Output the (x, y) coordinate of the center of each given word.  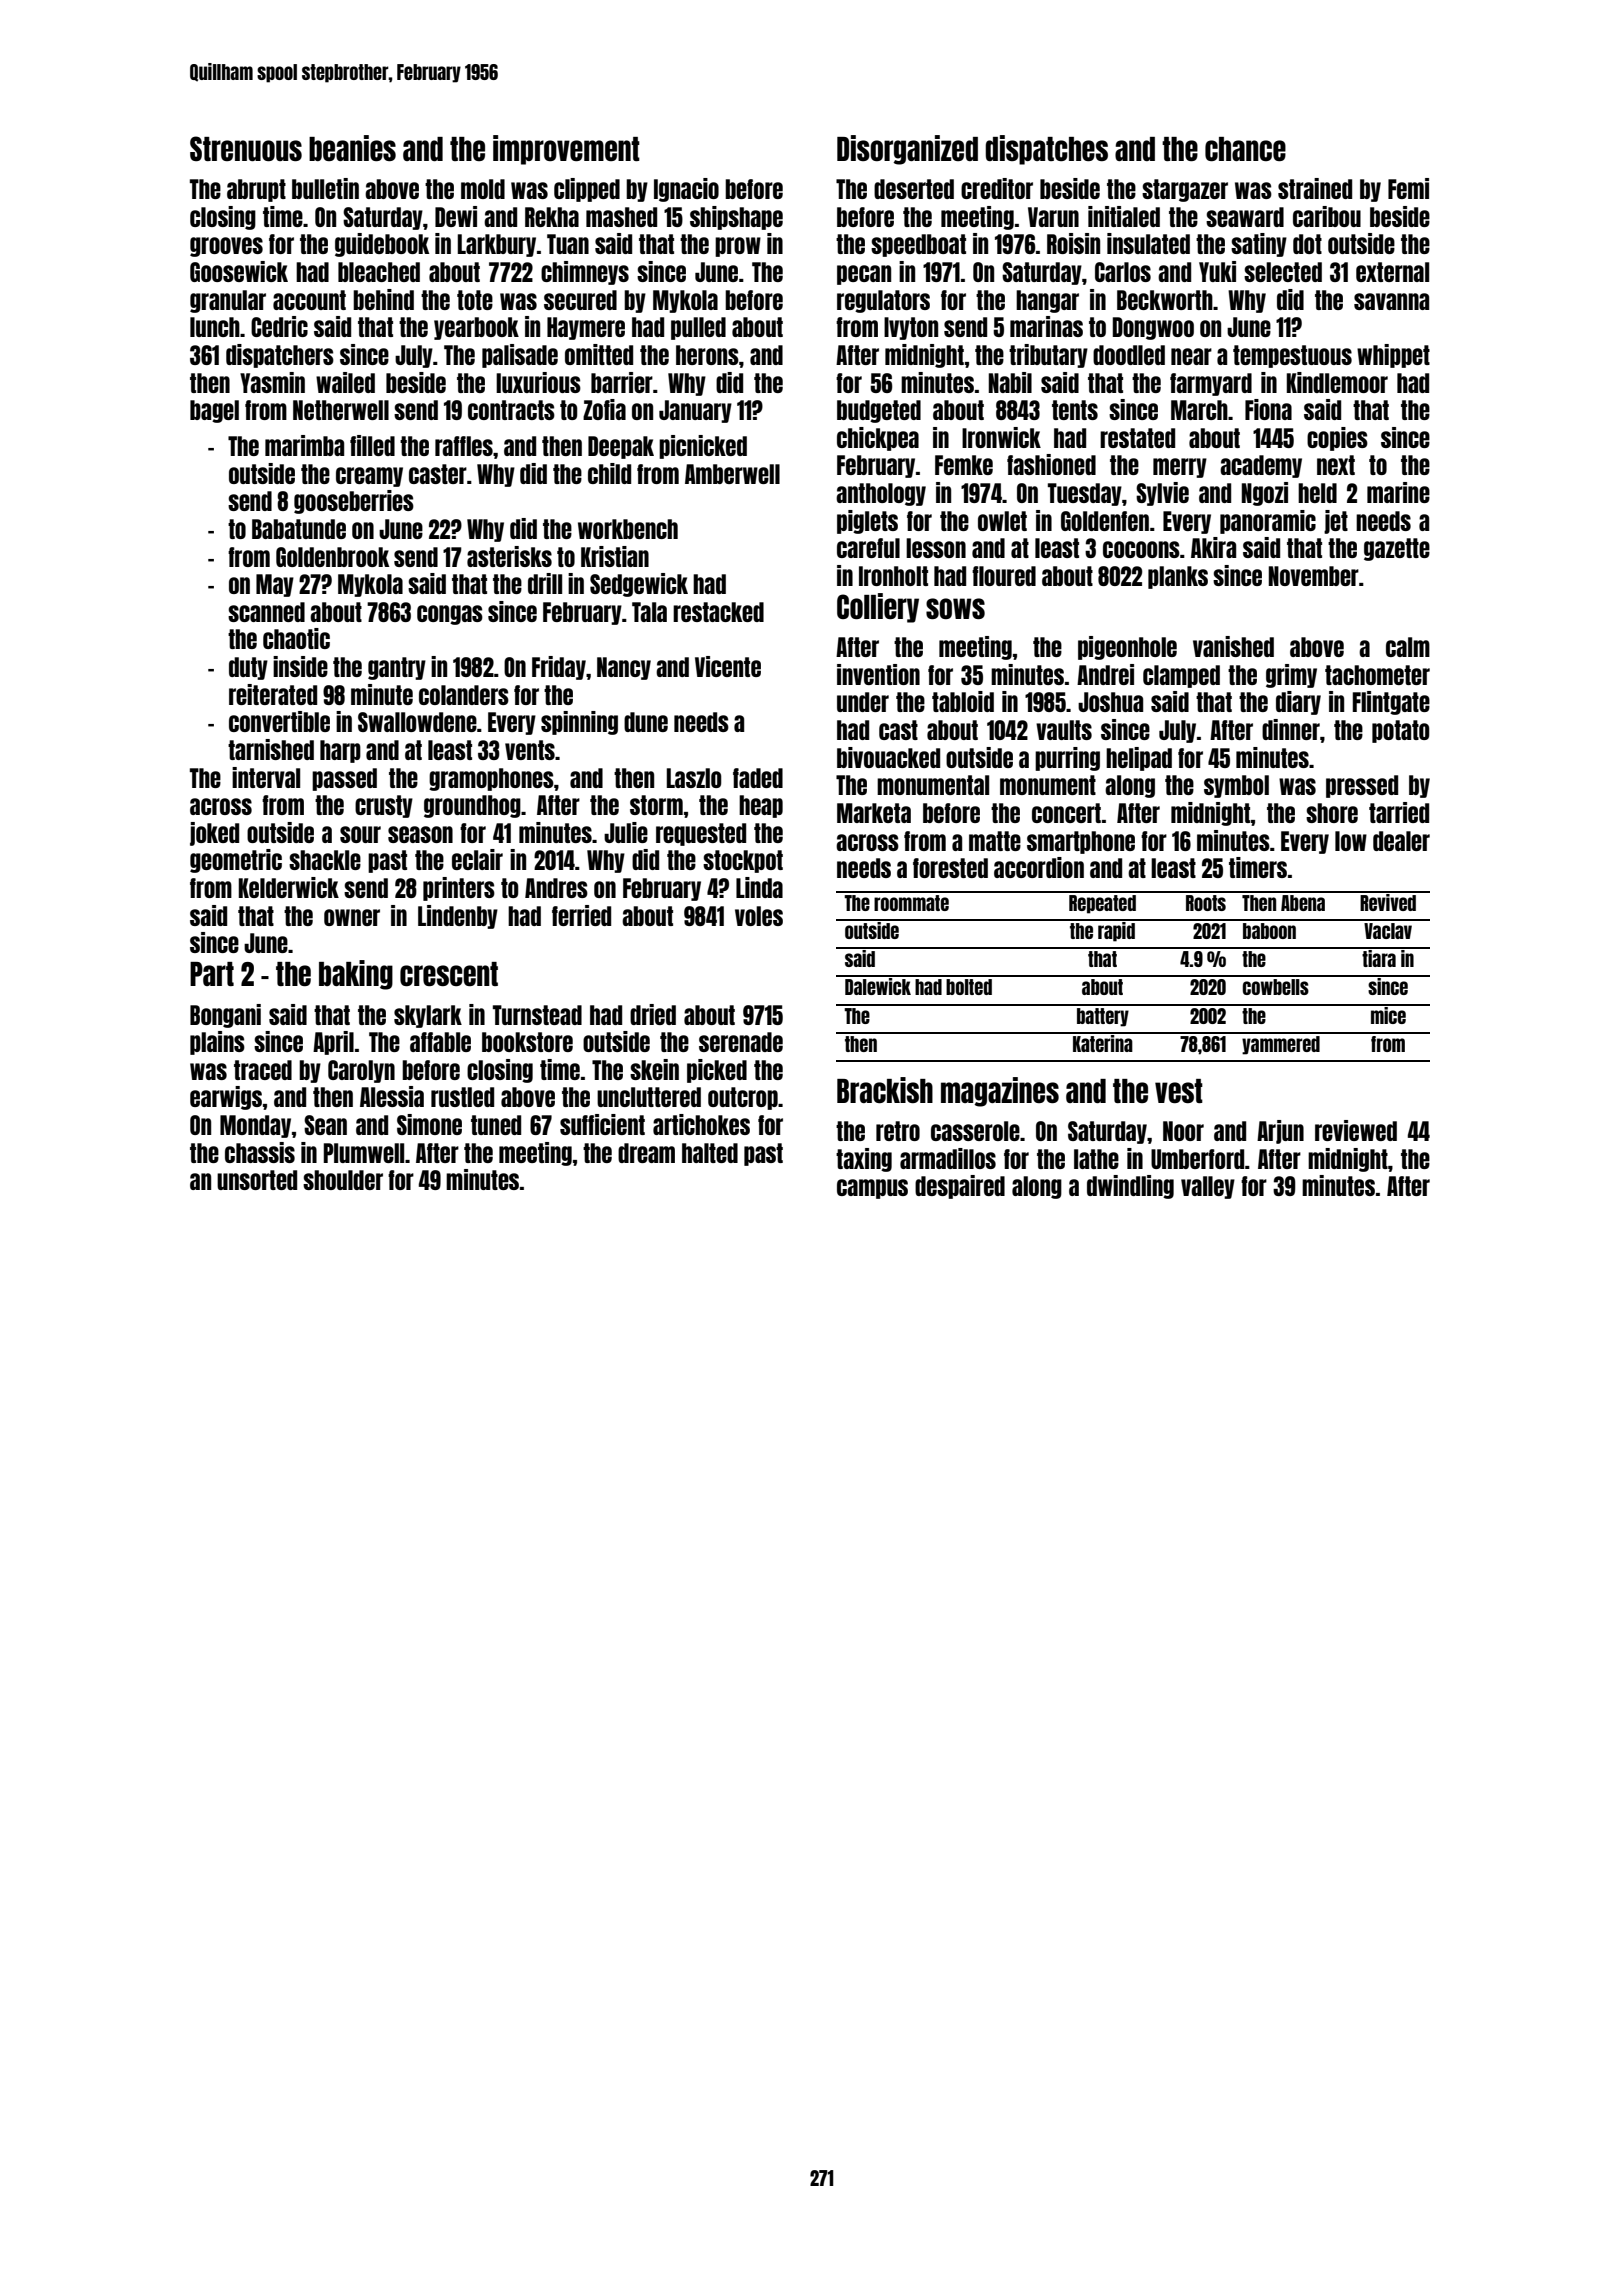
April (333, 1043)
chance (1245, 149)
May (275, 585)
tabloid (963, 701)
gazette (1397, 549)
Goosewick (239, 271)
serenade (741, 1042)
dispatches (1046, 150)
